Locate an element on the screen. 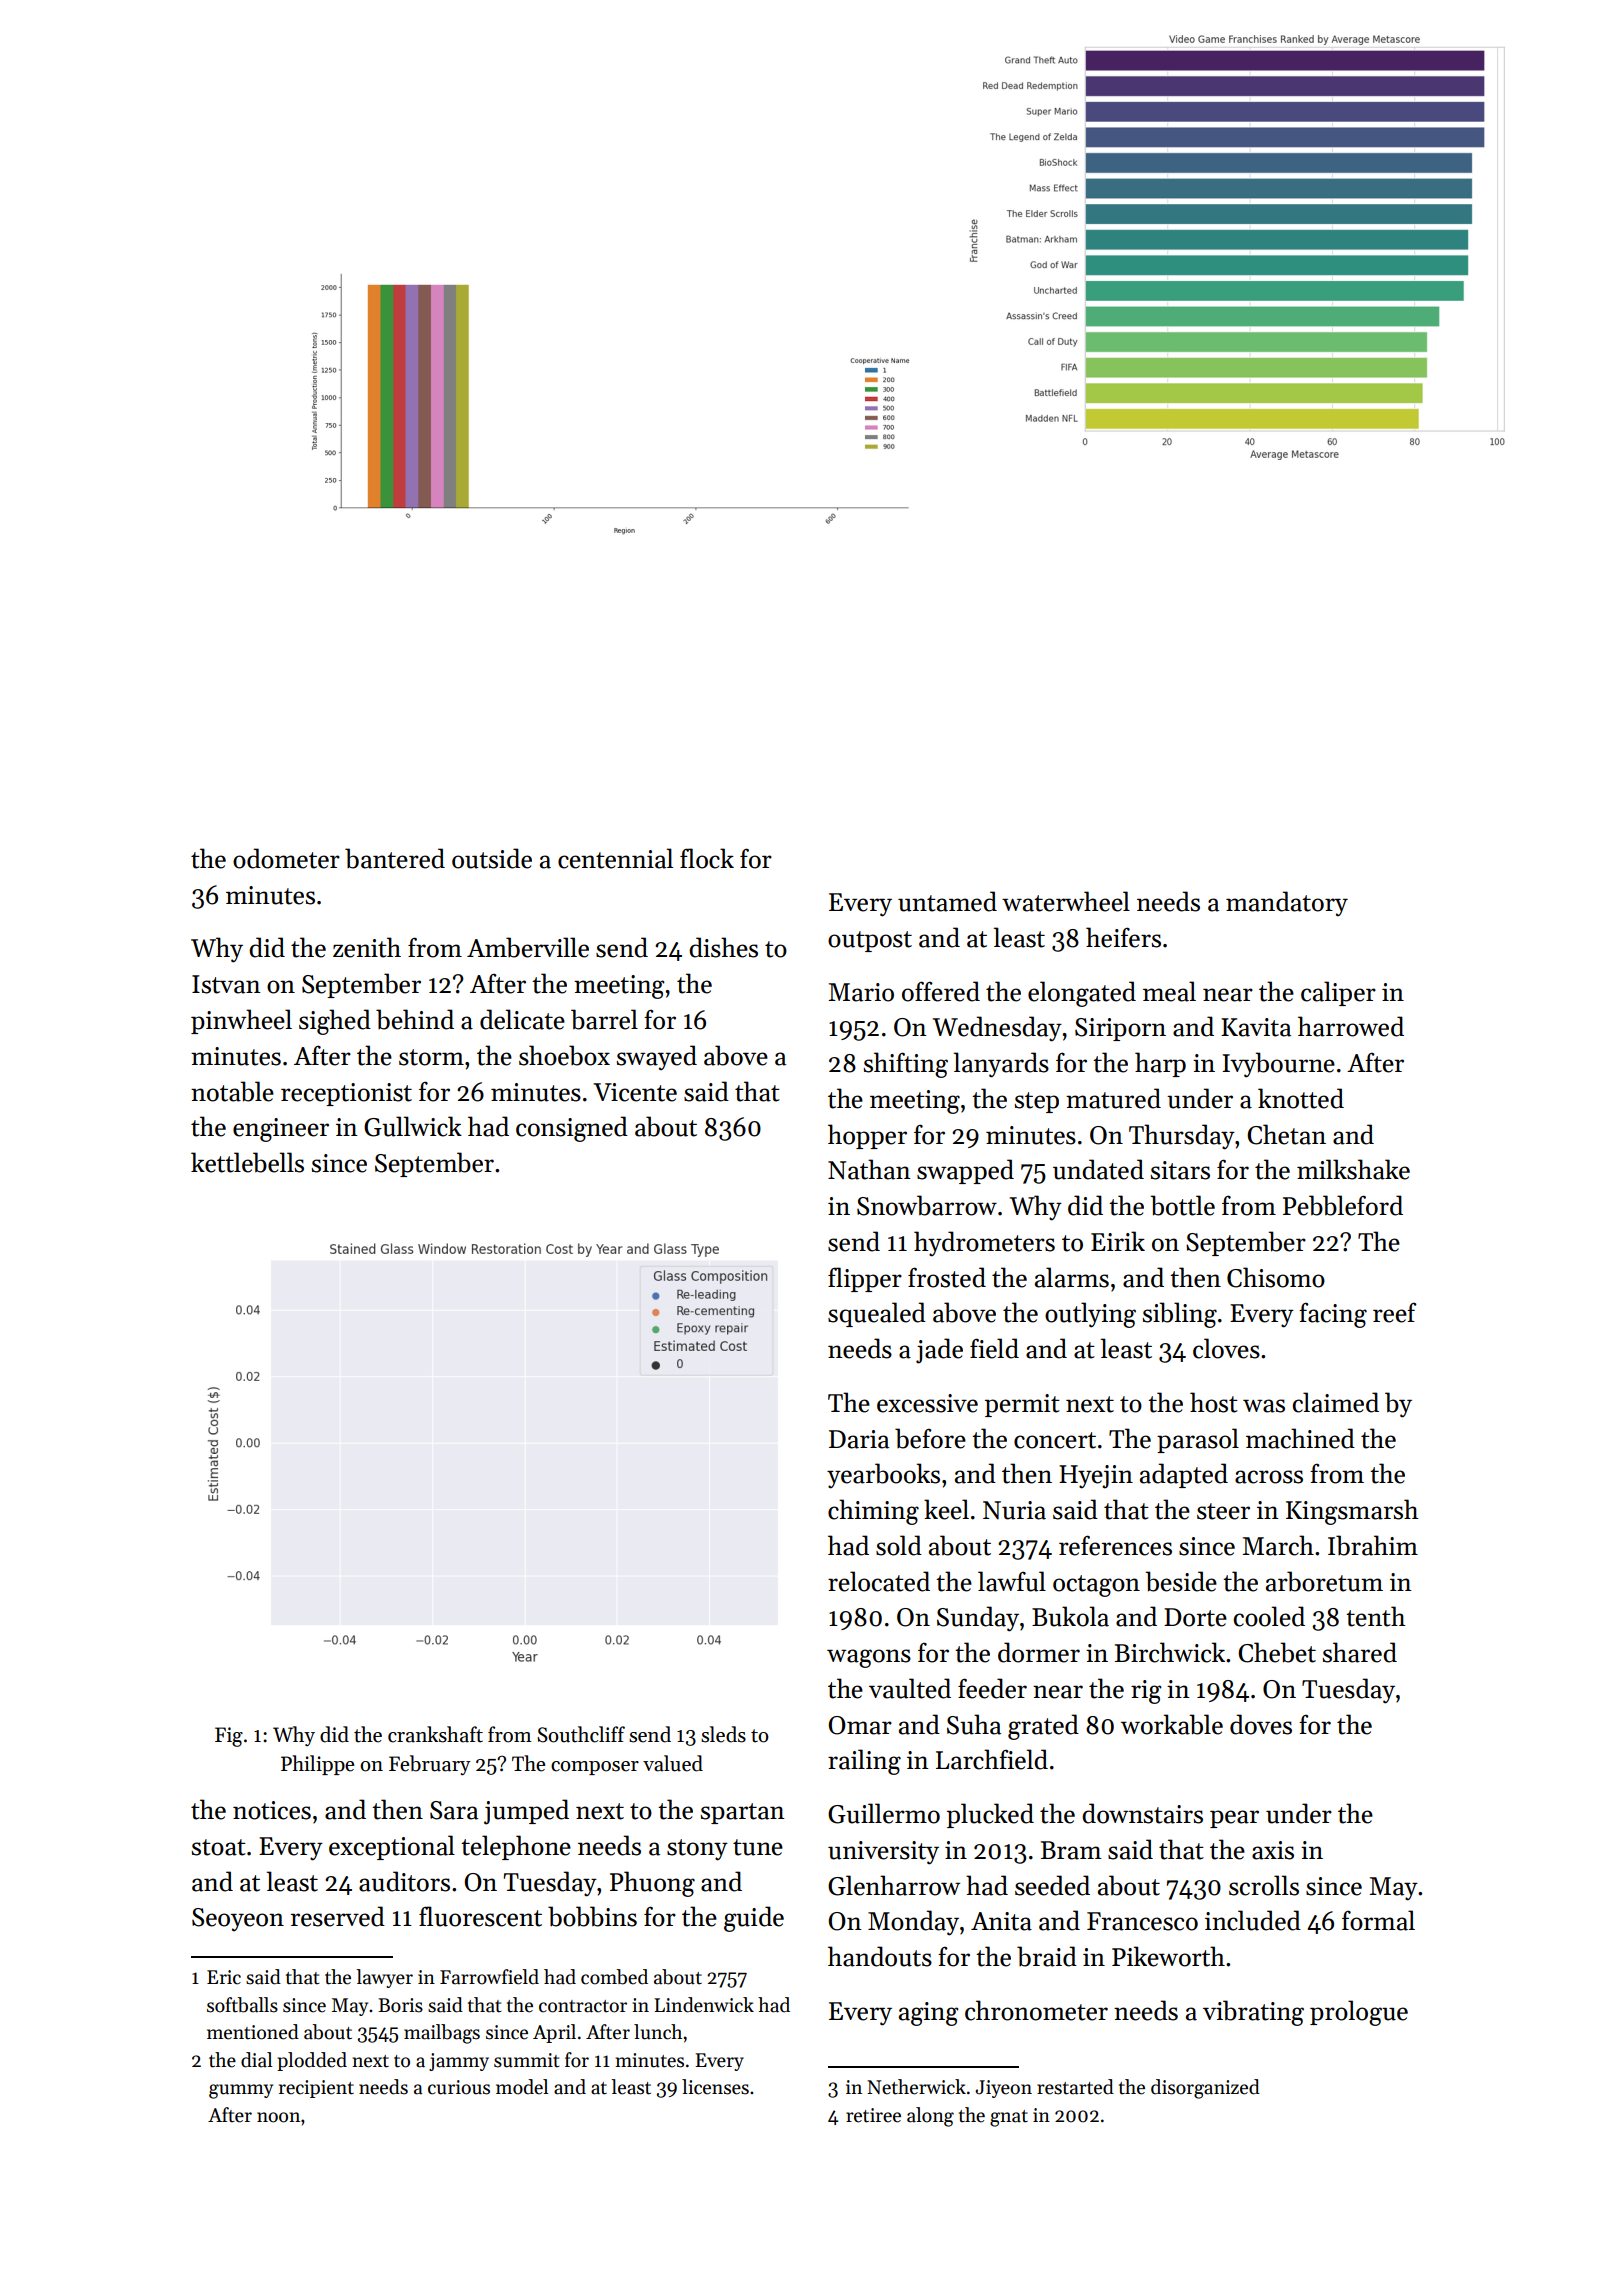 The height and width of the screenshot is (2292, 1620). zenith is located at coordinates (367, 947).
